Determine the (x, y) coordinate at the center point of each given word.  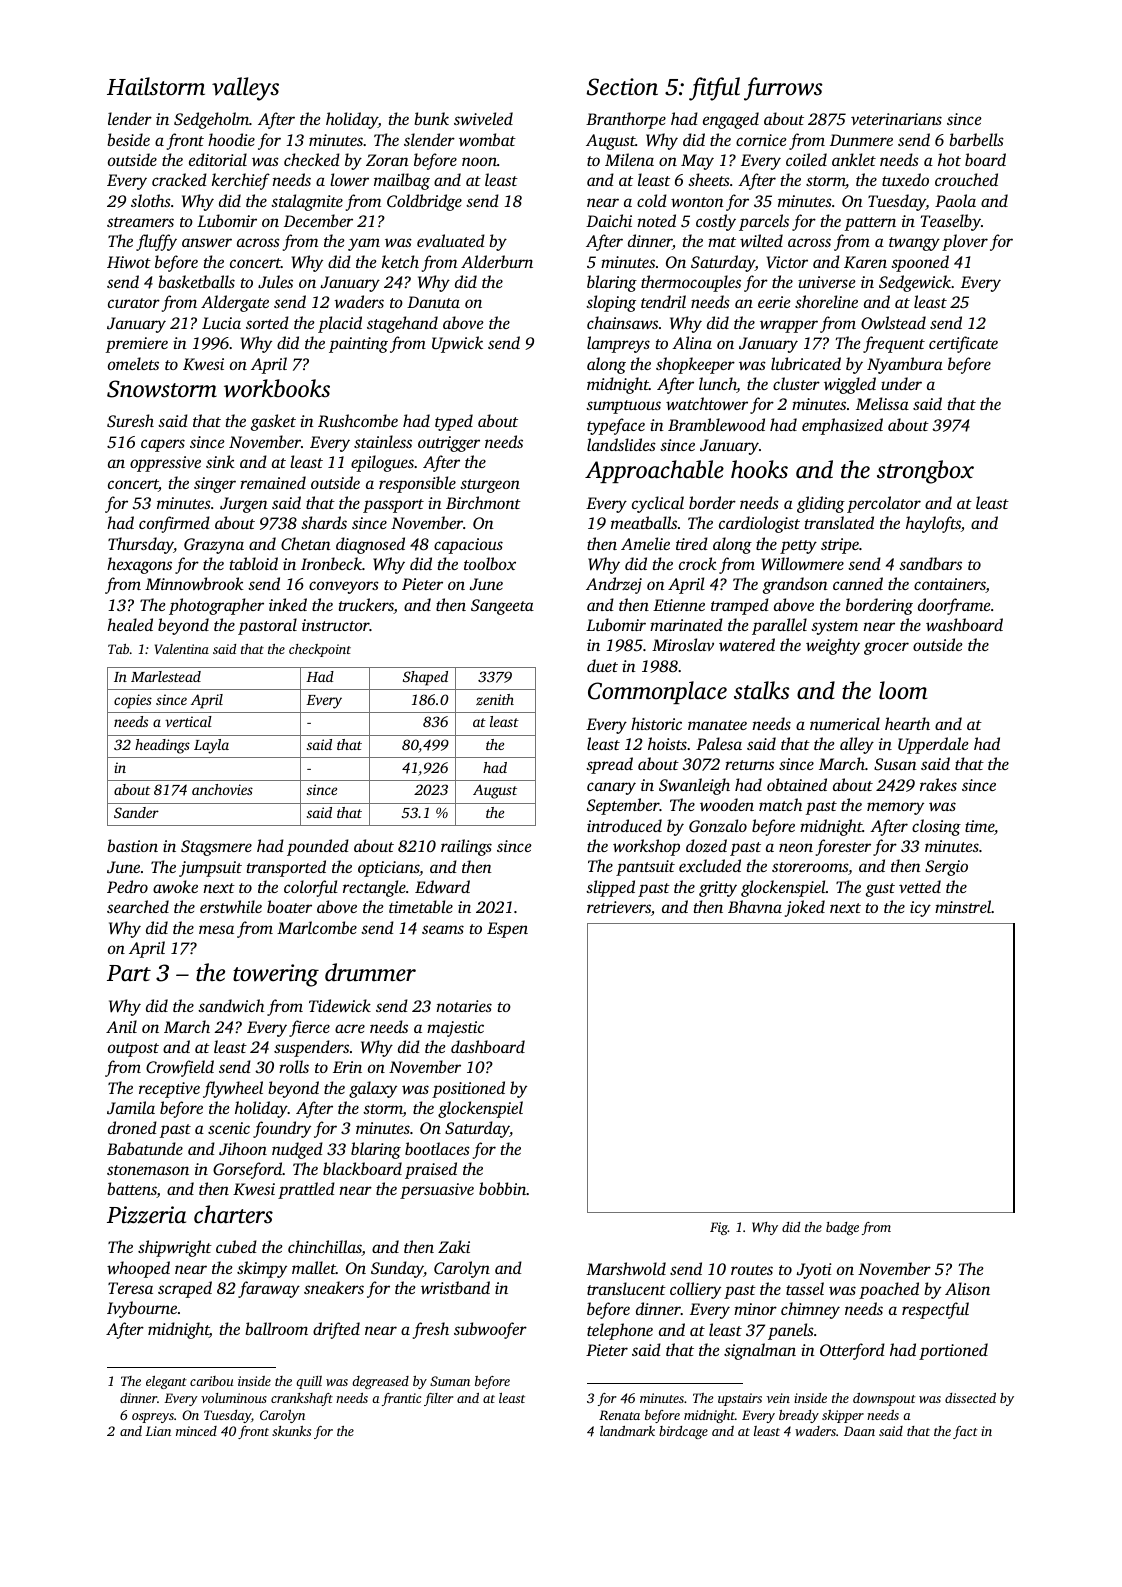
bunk (431, 118)
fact (965, 1432)
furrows (783, 89)
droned (132, 1127)
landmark (627, 1431)
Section (622, 87)
